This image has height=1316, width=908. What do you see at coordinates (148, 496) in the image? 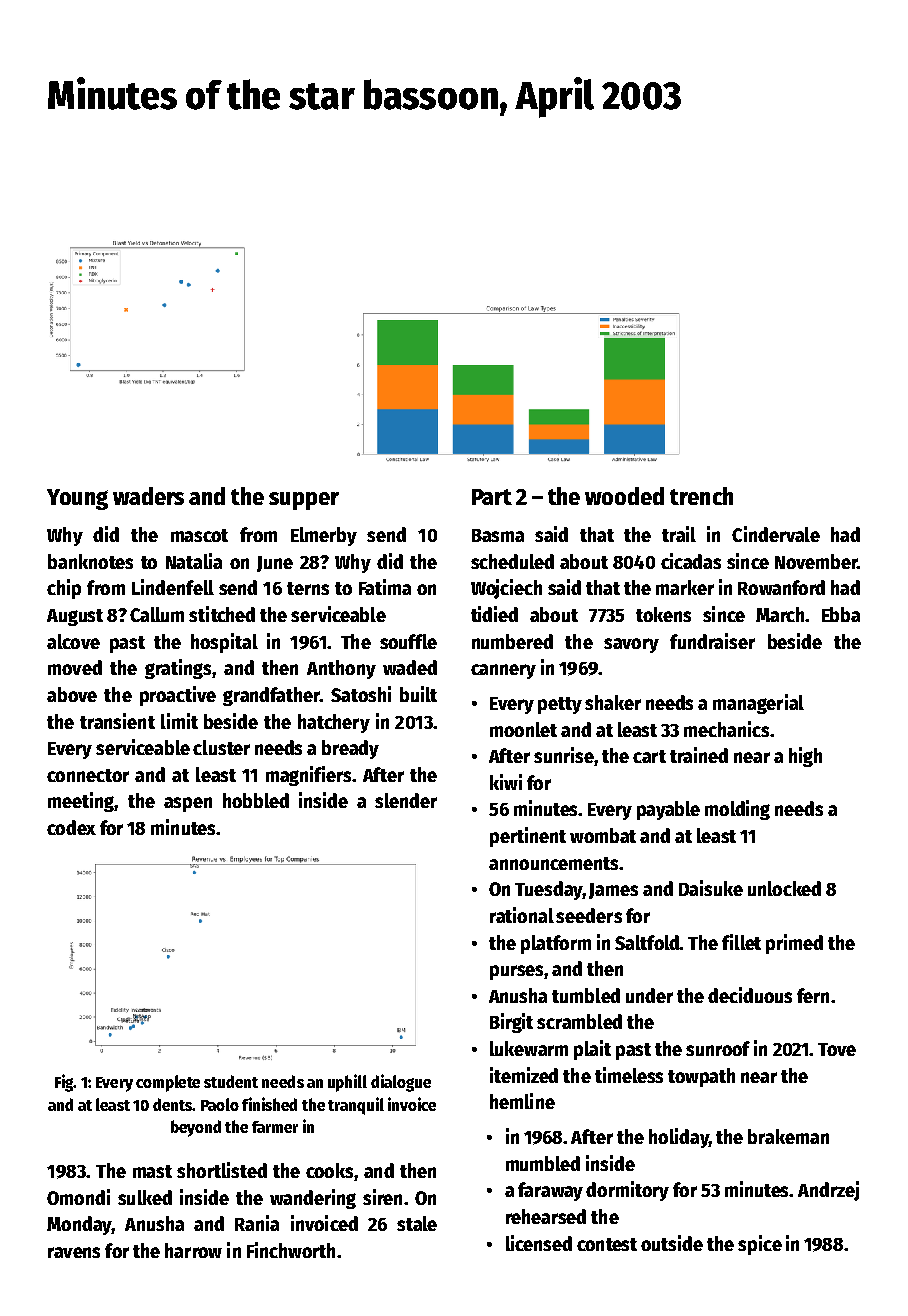
I see `waders` at bounding box center [148, 496].
